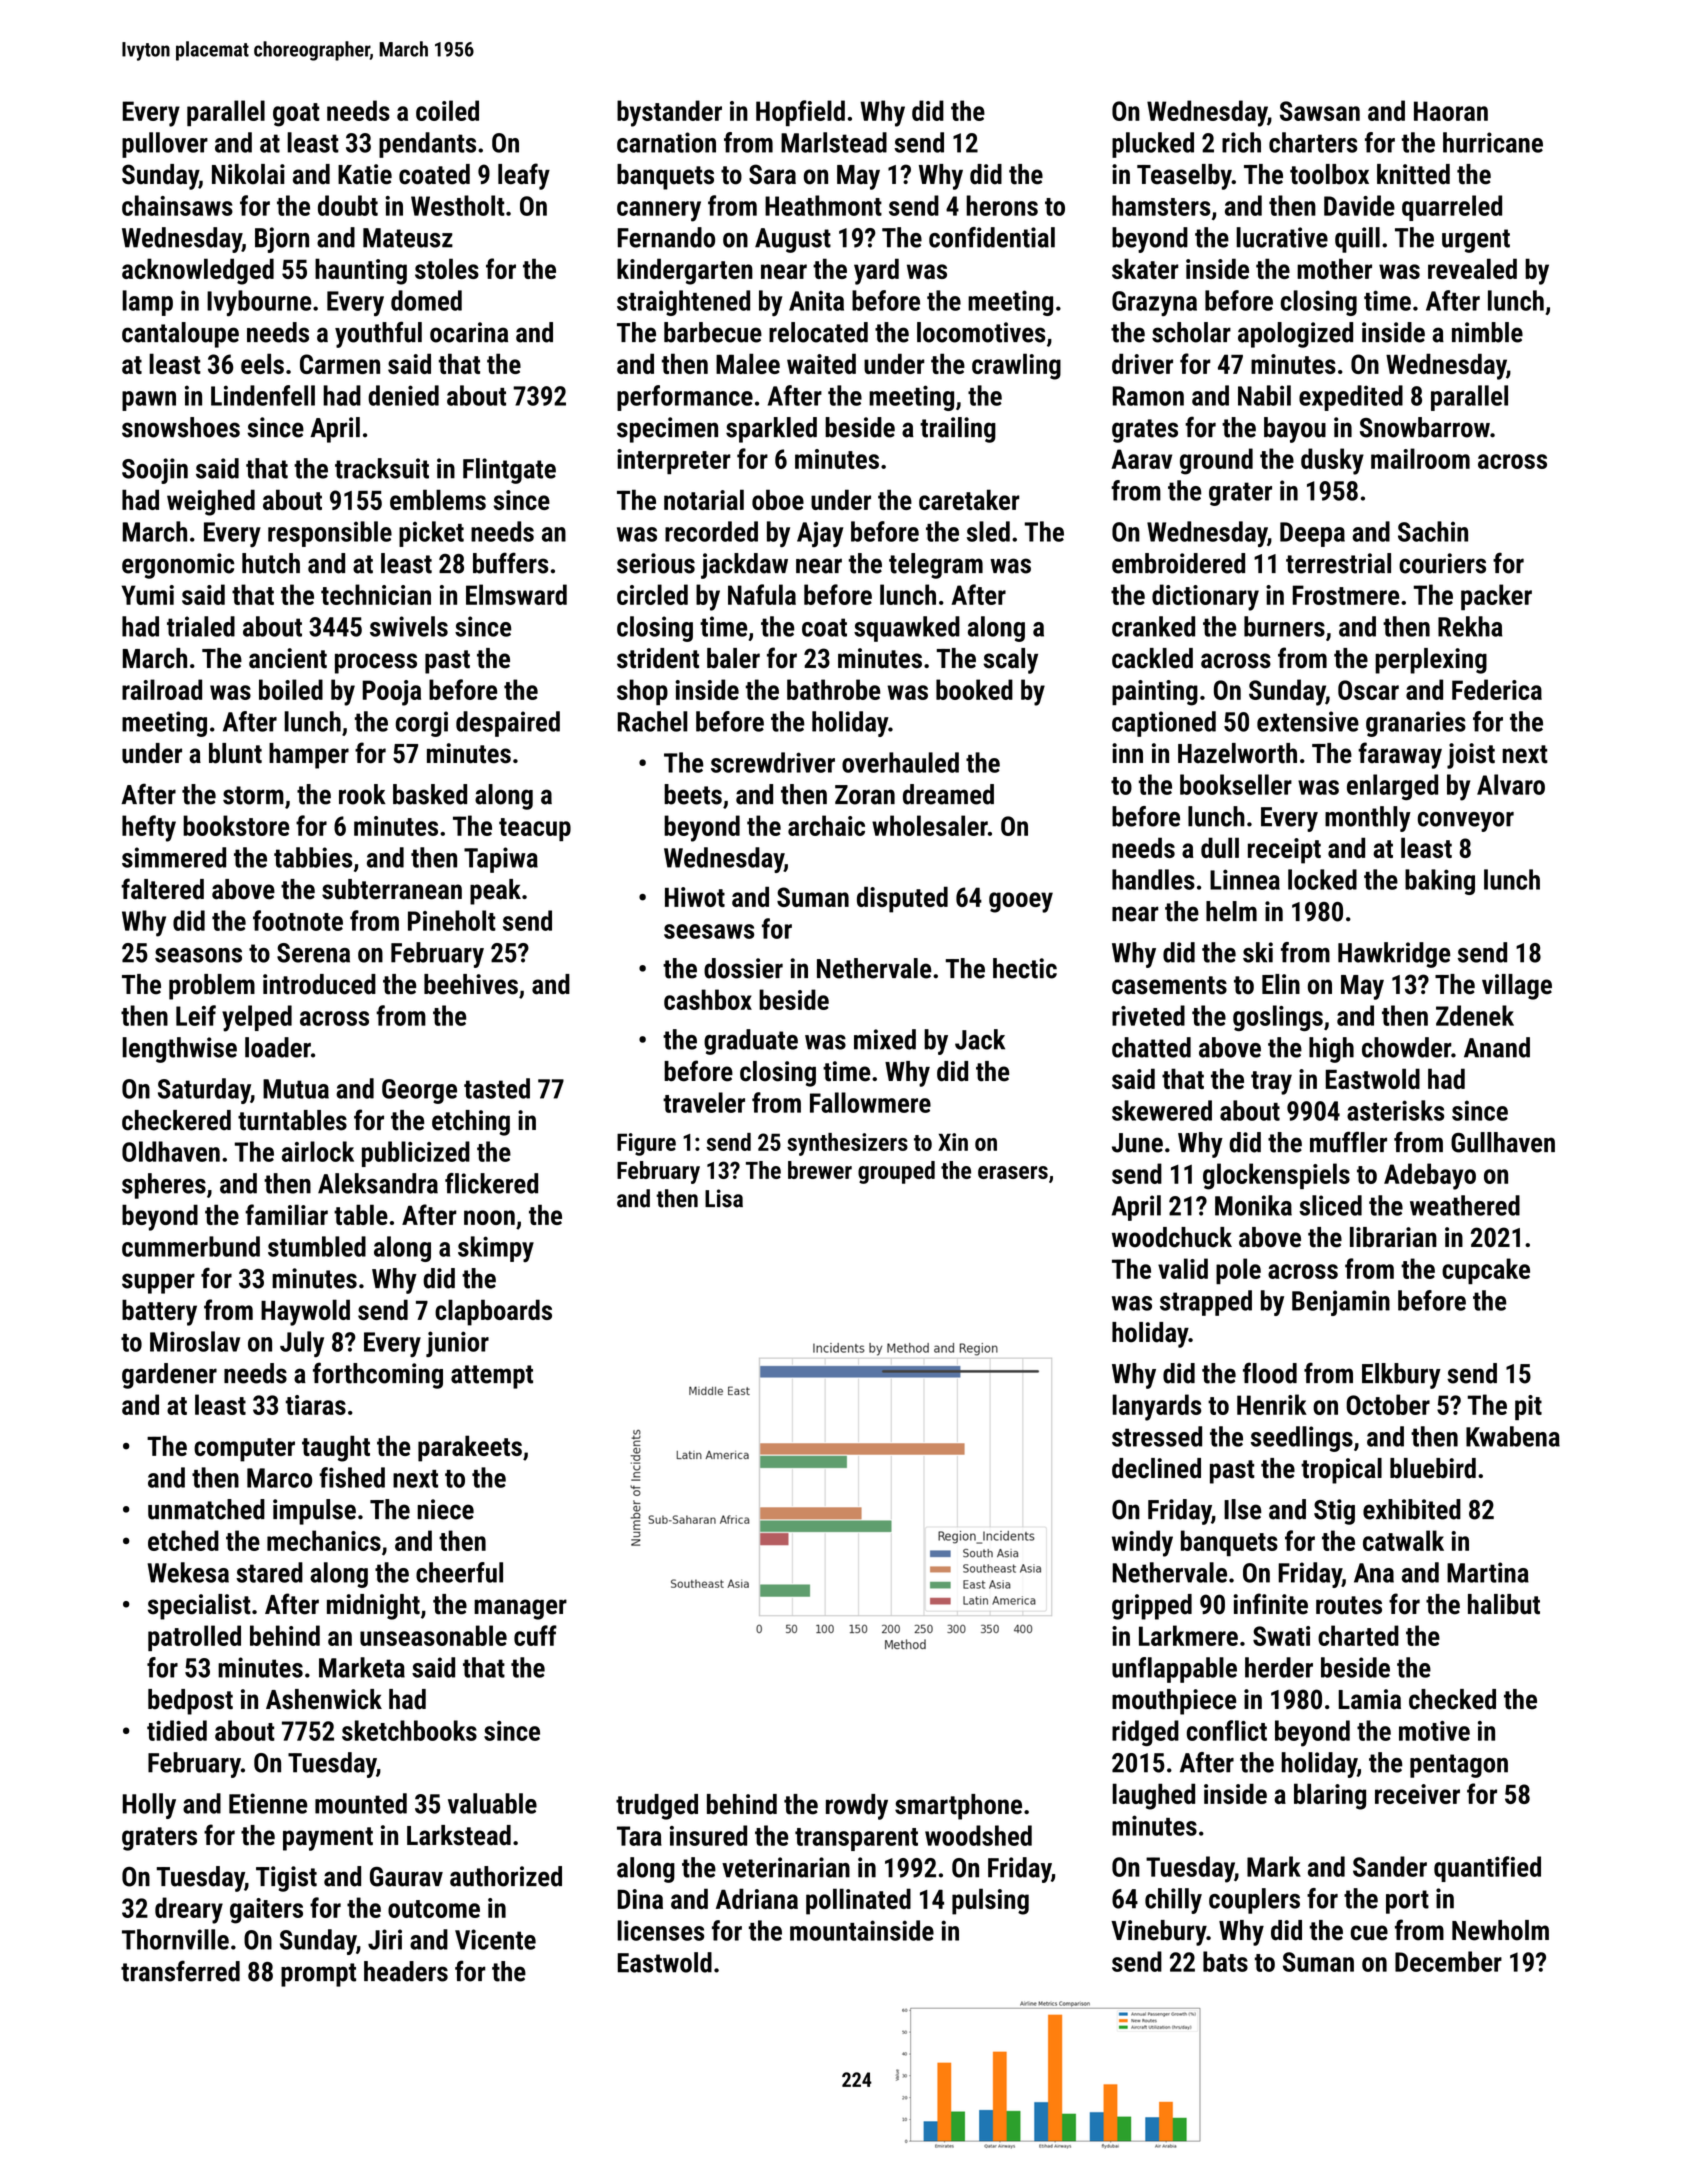 Image resolution: width=1683 pixels, height=2178 pixels. I want to click on Oscar, so click(1368, 690).
